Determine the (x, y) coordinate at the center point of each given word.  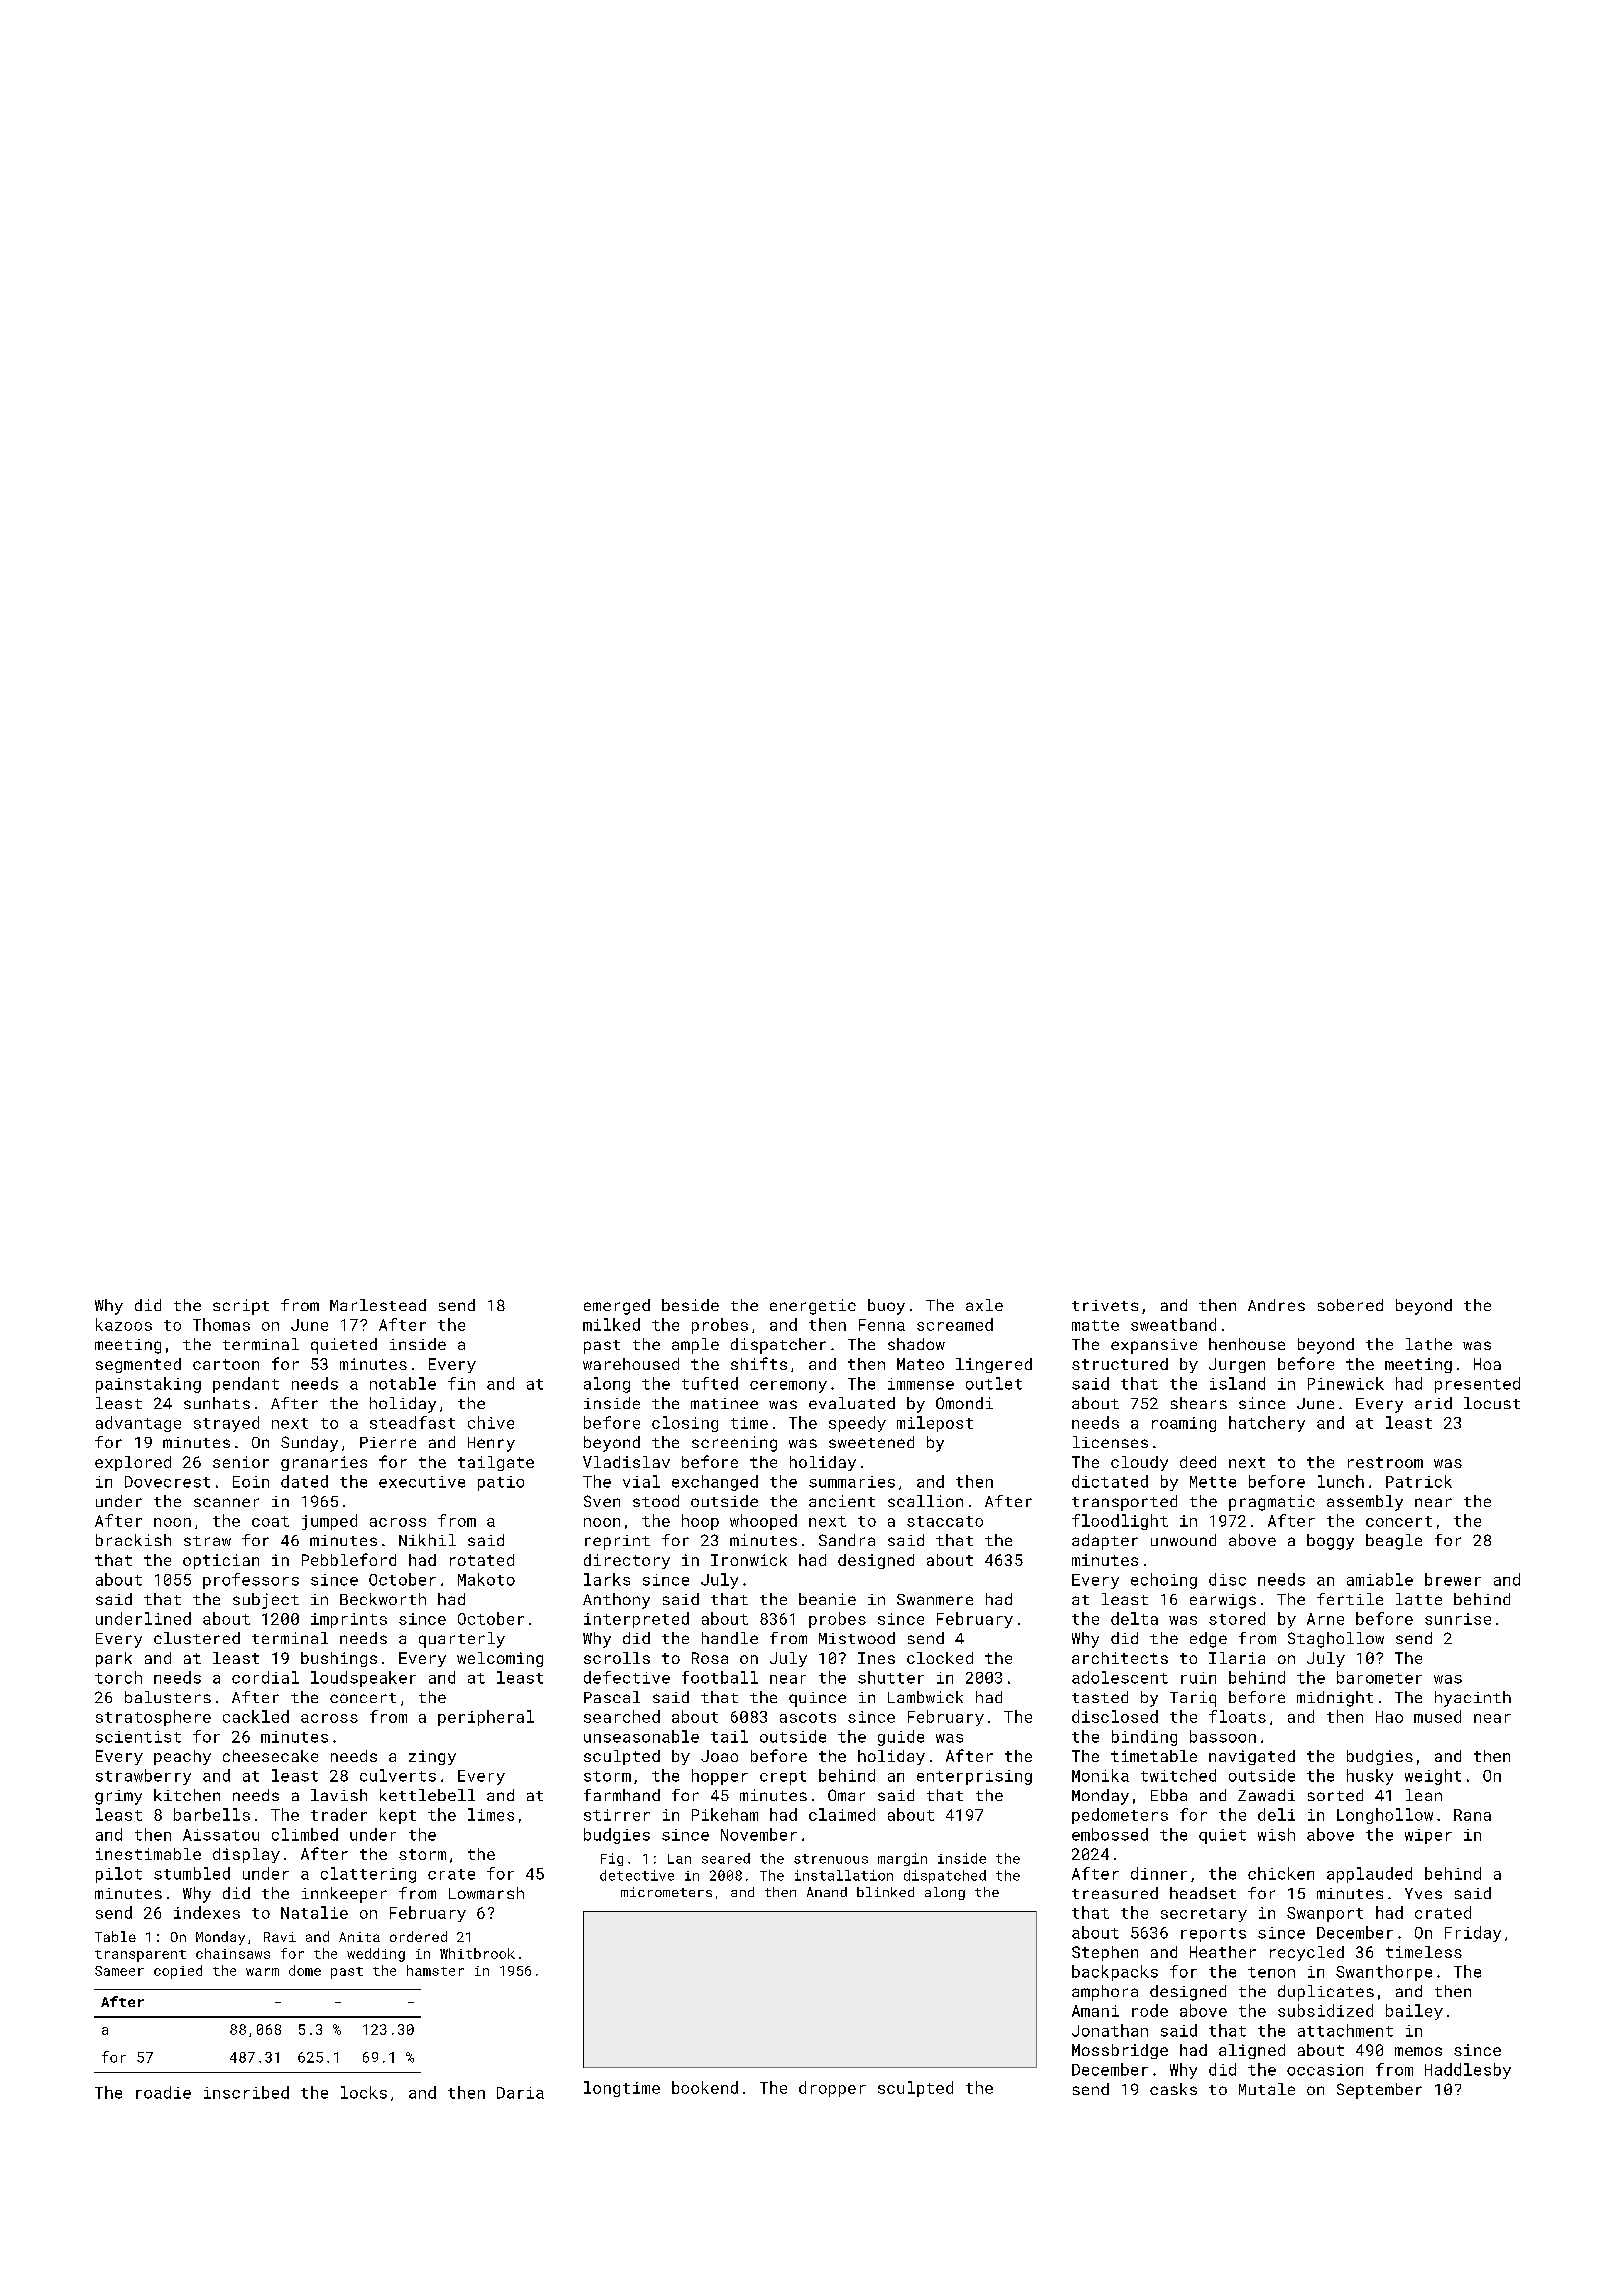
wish (1276, 1834)
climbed (305, 1834)
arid (1433, 1403)
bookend (705, 2087)
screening (734, 1444)
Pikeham (725, 1814)
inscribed (246, 2092)
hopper (720, 1777)
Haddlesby (1468, 2071)
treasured (1115, 1893)
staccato (945, 1521)
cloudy (1139, 1463)
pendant (246, 1385)
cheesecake (270, 1756)
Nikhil (427, 1540)
